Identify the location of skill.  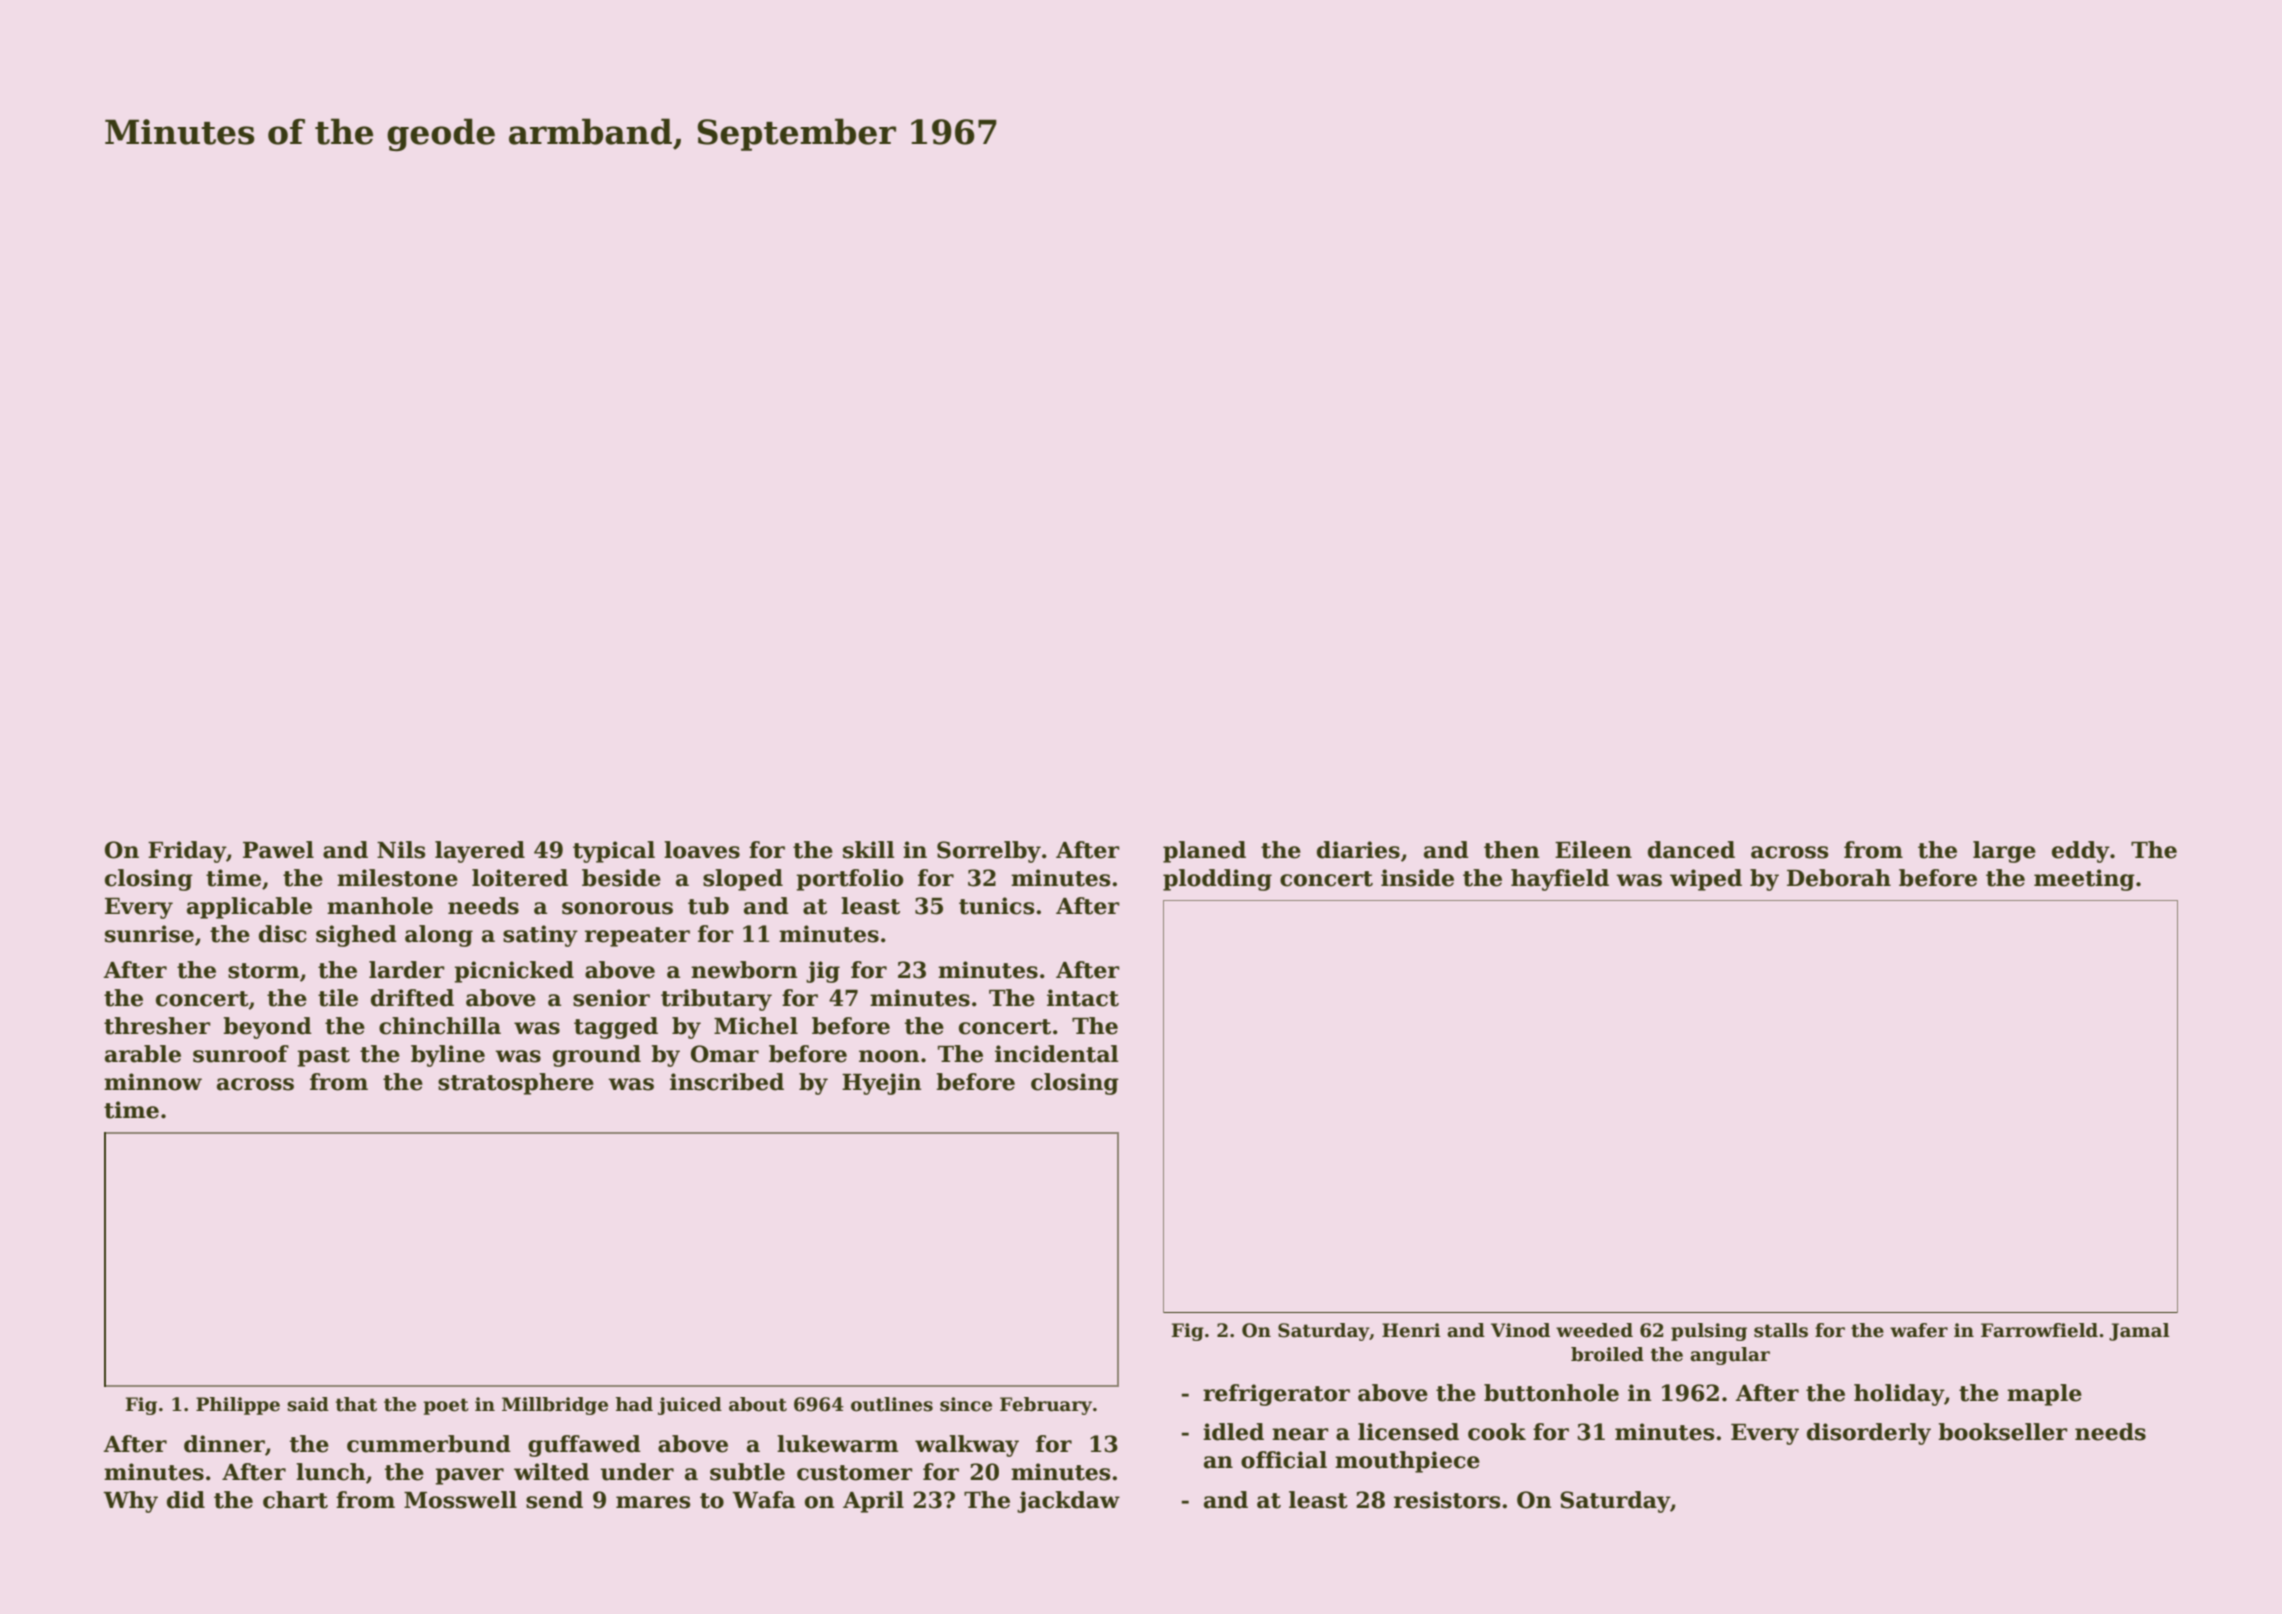
(869, 850).
